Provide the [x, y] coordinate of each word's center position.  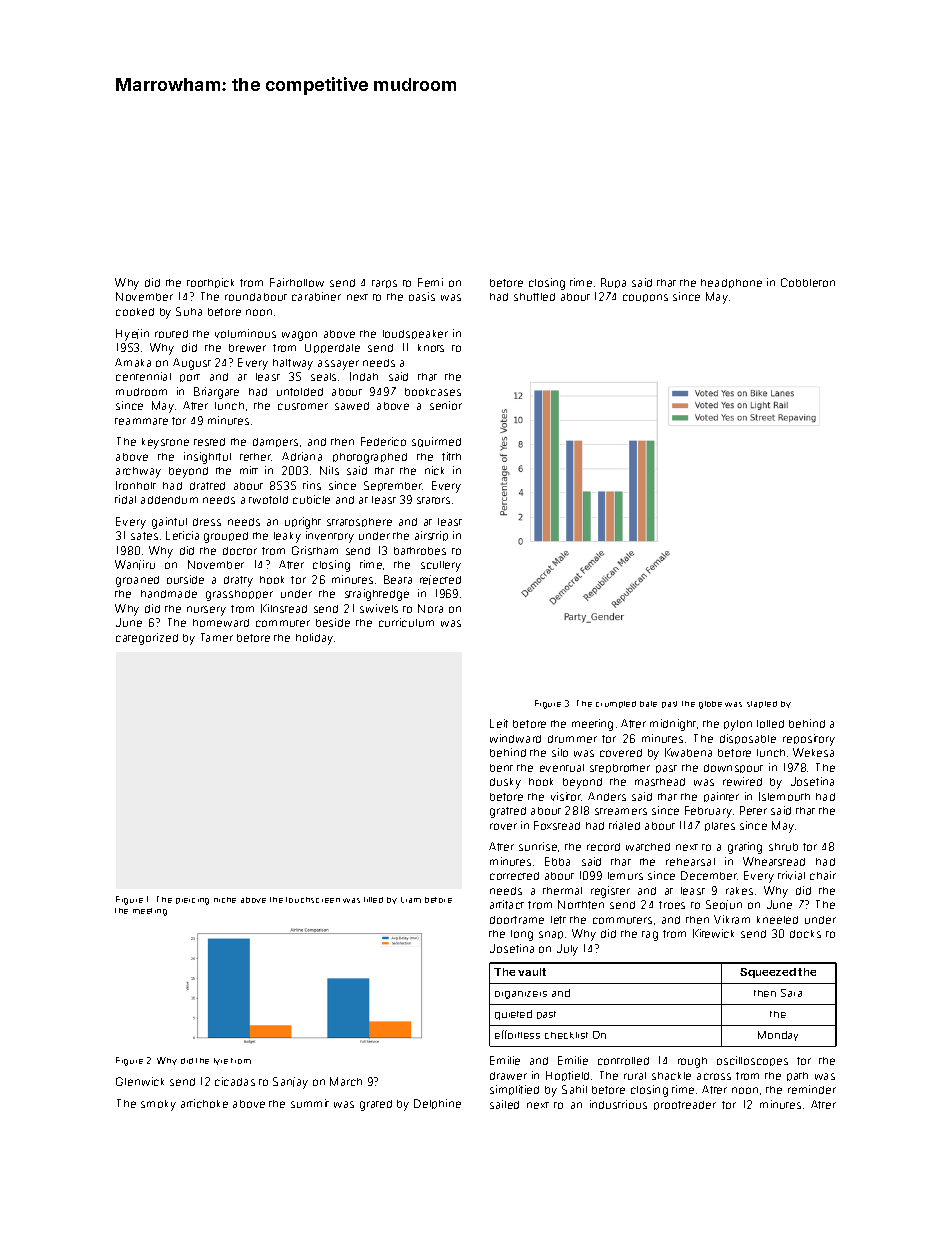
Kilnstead [284, 608]
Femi [430, 282]
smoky [158, 1105]
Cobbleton [808, 282]
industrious [618, 1104]
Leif [499, 723]
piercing [192, 901]
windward [515, 738]
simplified [514, 1090]
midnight [673, 725]
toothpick [210, 283]
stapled [762, 704]
